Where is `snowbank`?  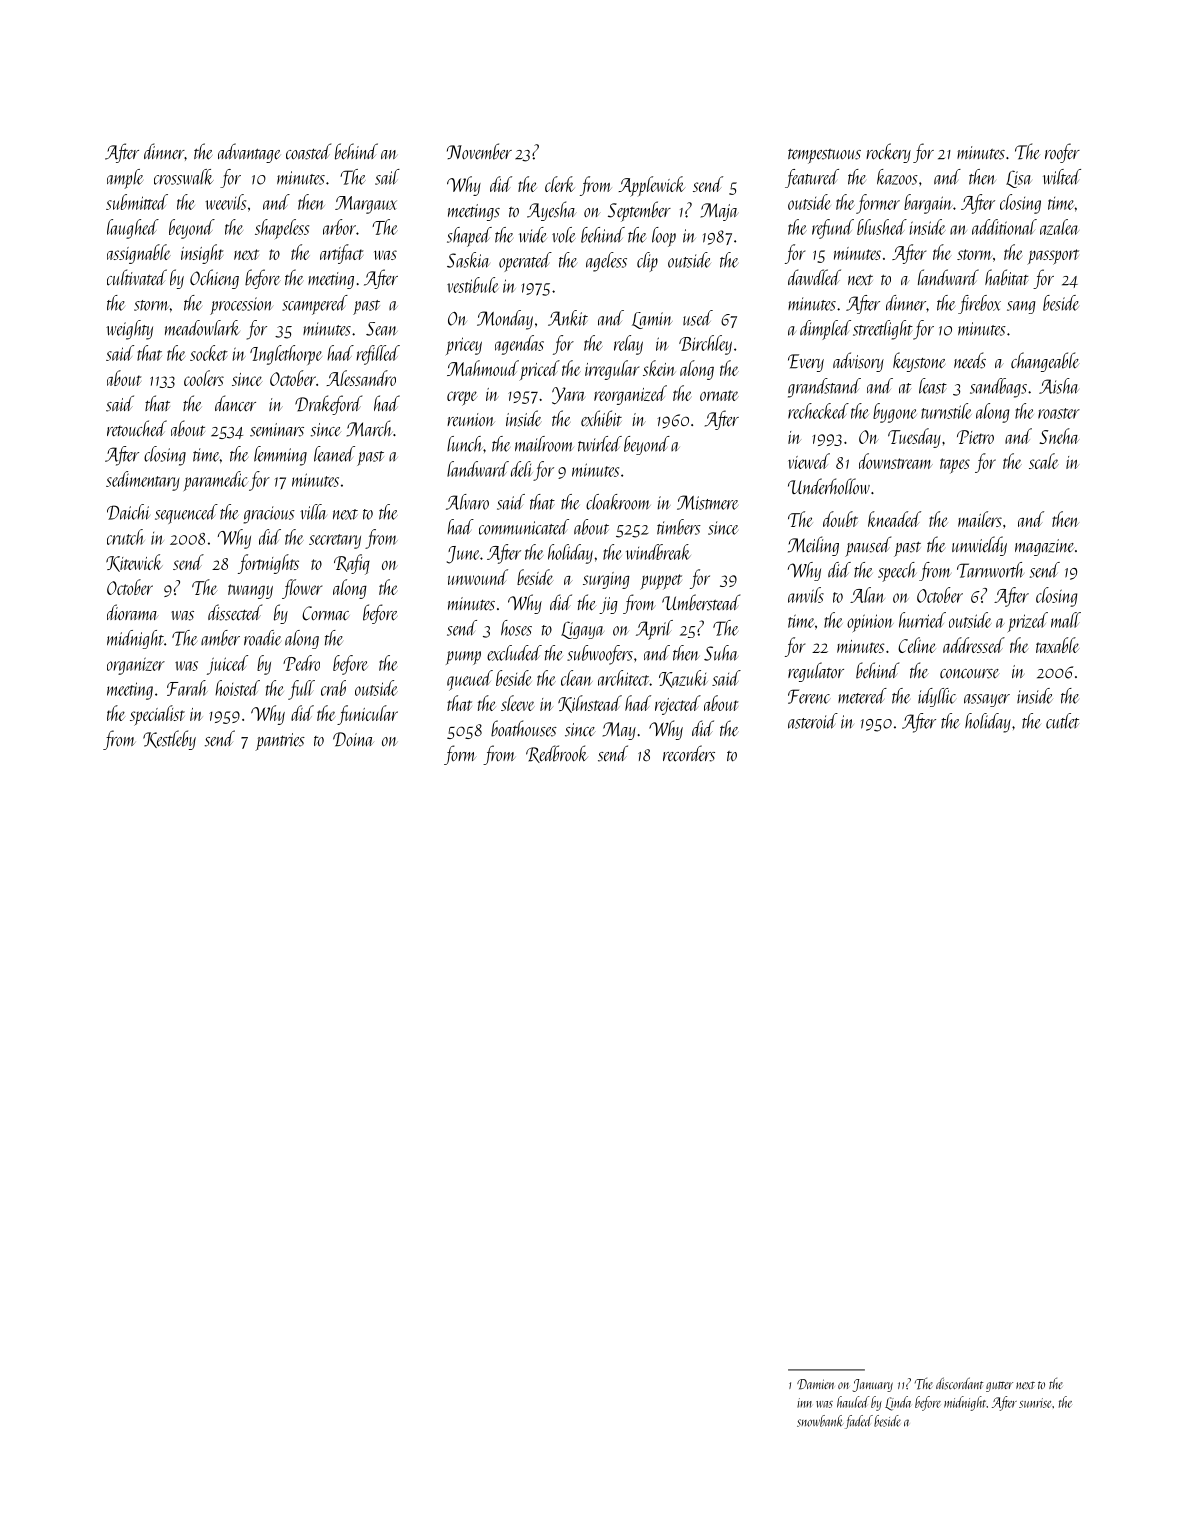 snowbank is located at coordinates (820, 1421).
